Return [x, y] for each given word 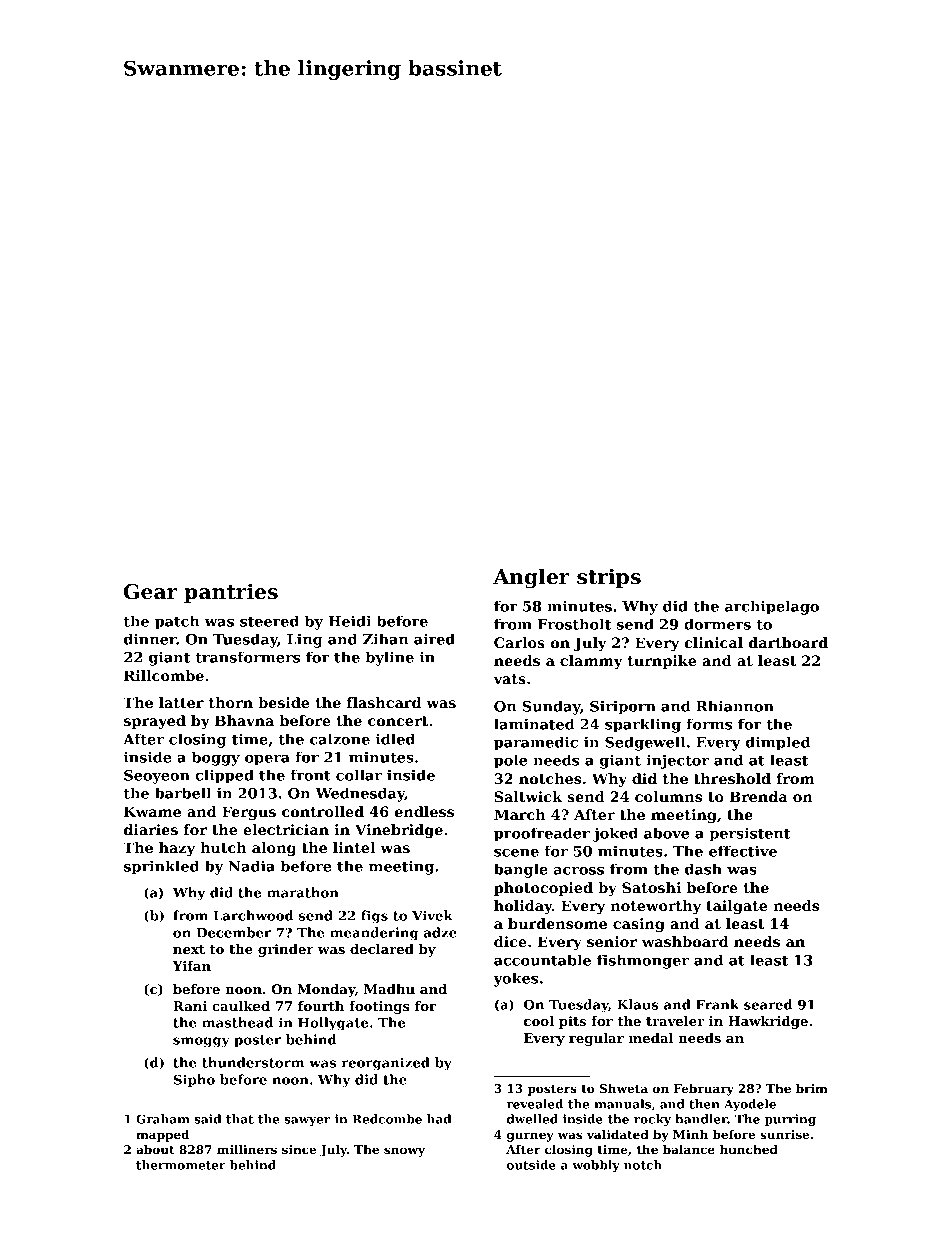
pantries [231, 593]
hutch [223, 847]
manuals [622, 1104]
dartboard [788, 642]
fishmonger [643, 961]
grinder [286, 950]
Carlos [519, 642]
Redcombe [387, 1119]
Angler [531, 578]
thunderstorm [253, 1062]
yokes [515, 979]
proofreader [542, 834]
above [666, 833]
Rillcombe [164, 675]
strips [609, 578]
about [155, 1149]
